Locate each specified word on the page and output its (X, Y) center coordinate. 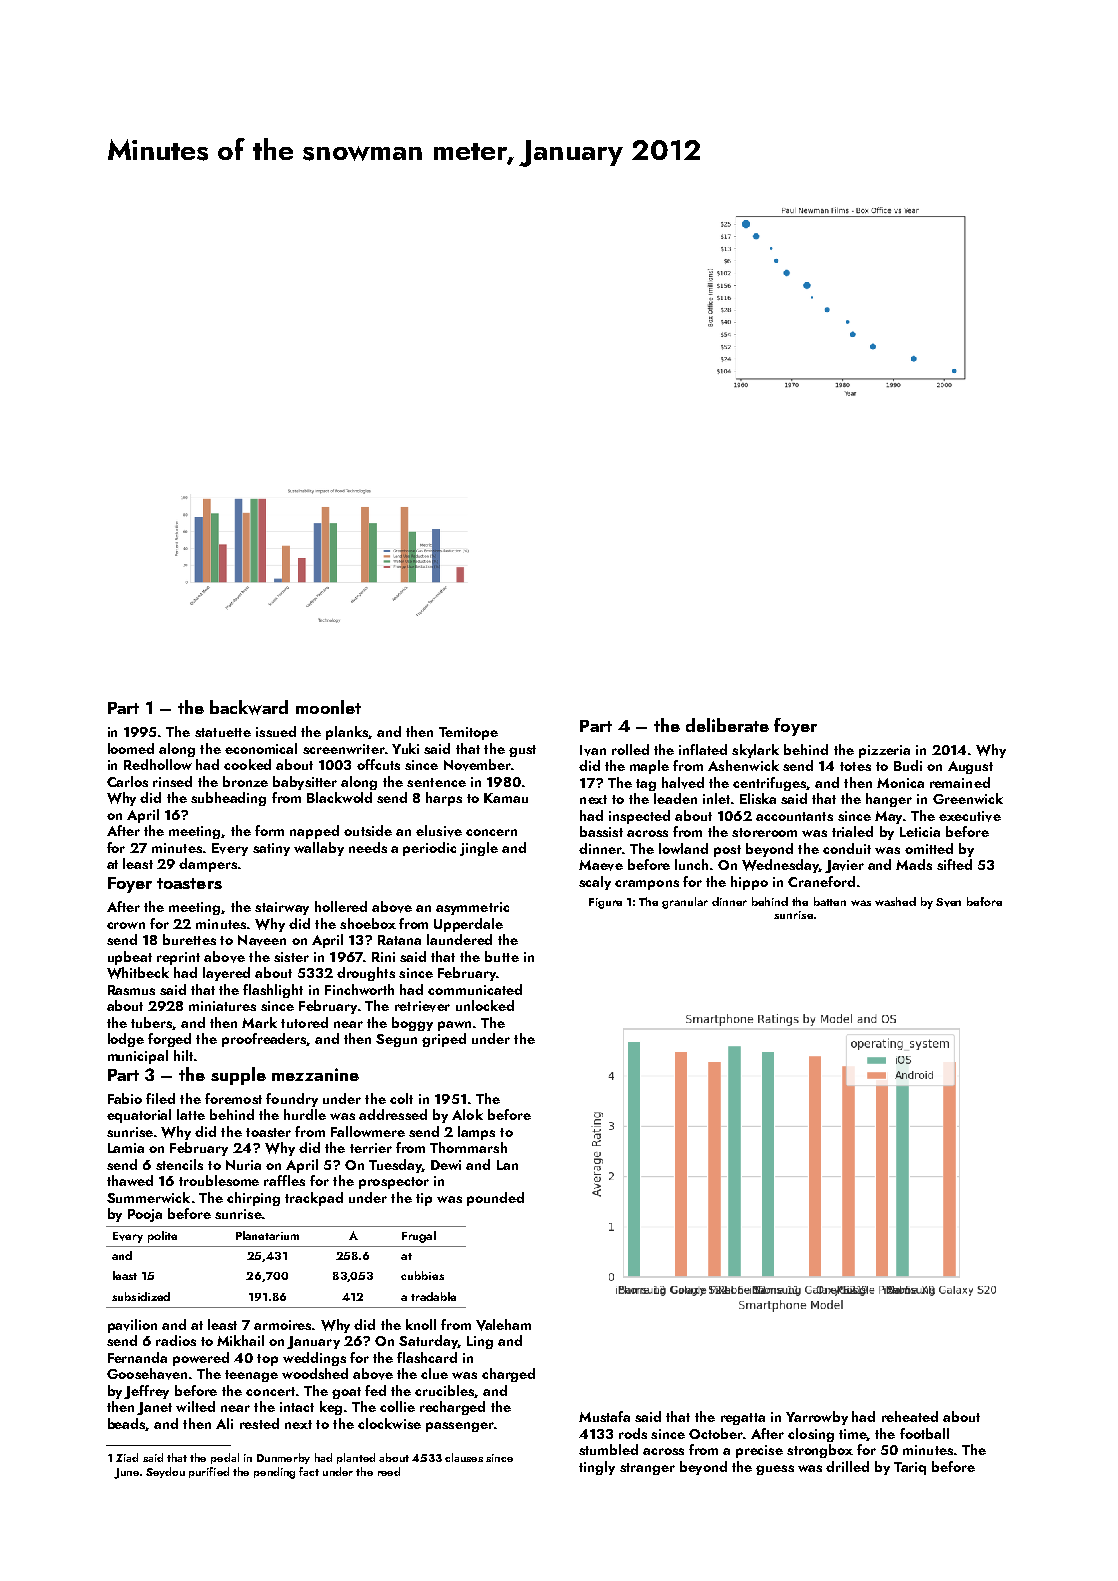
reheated (910, 1416)
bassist (601, 831)
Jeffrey (146, 1392)
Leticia (920, 832)
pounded (495, 1199)
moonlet (328, 707)
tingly (597, 1468)
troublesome (219, 1180)
